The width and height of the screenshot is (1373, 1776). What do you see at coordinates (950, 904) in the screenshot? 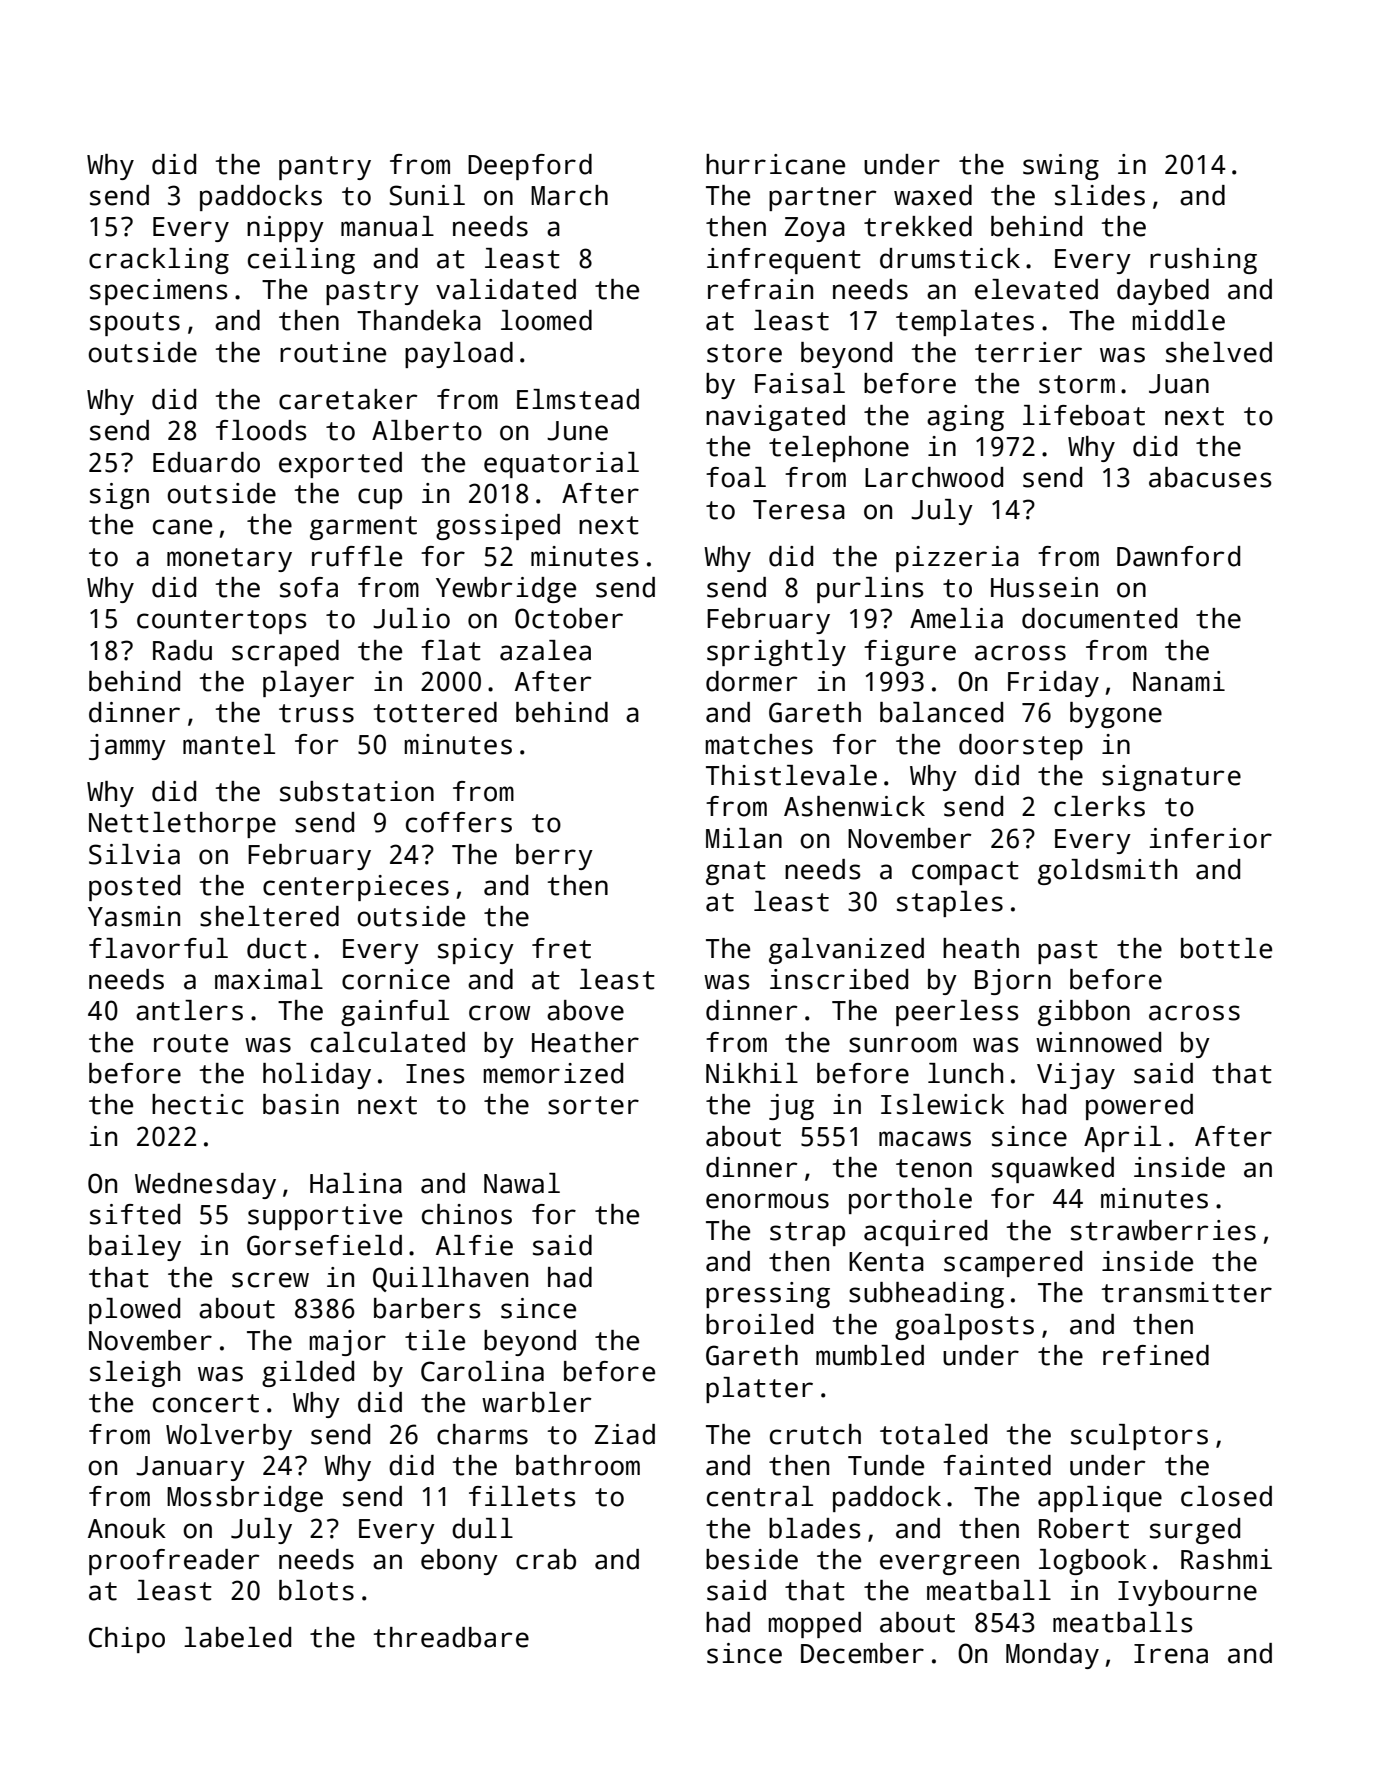
I see `staples` at bounding box center [950, 904].
